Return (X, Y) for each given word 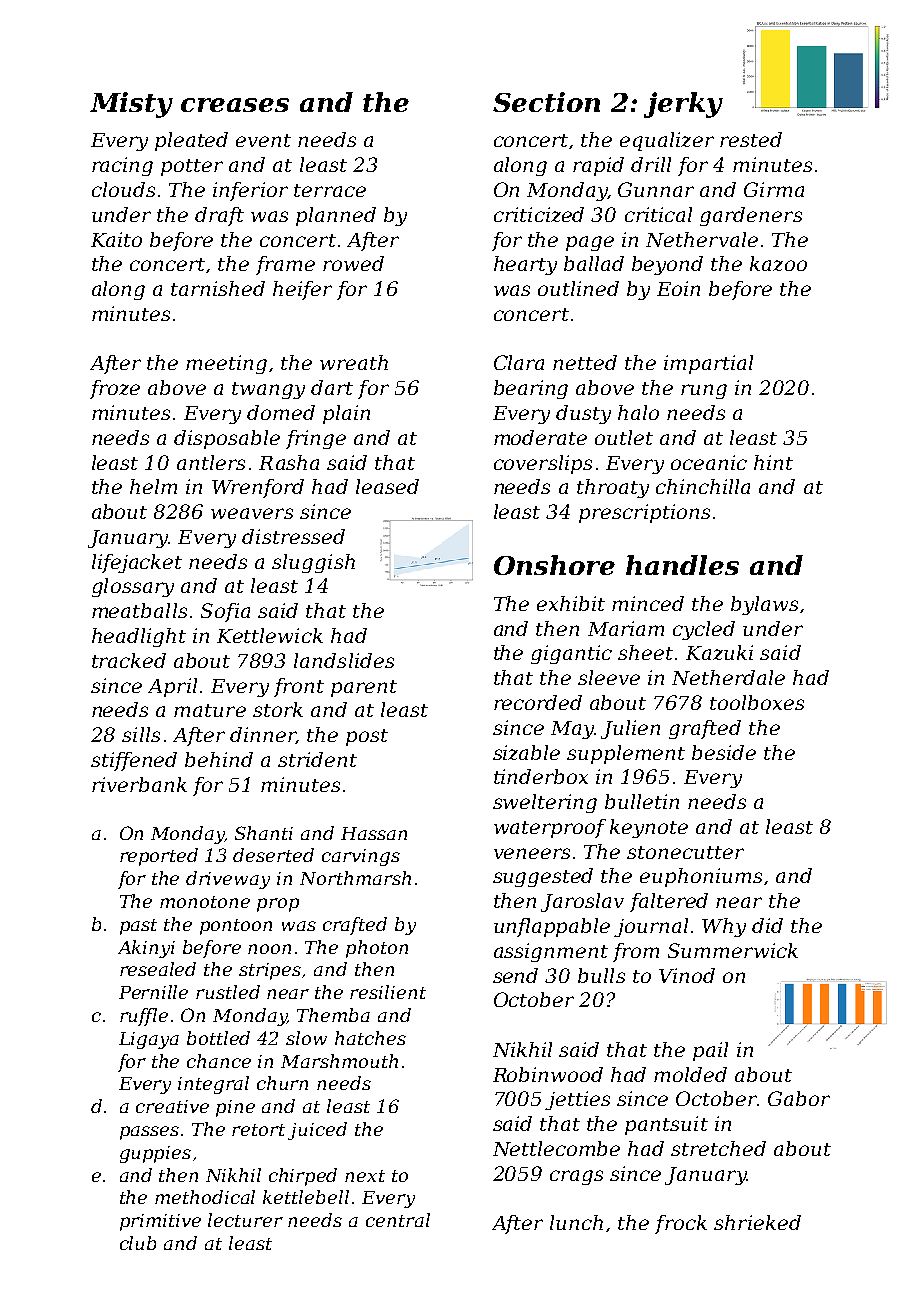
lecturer (245, 1220)
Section (546, 102)
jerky (683, 105)
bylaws (764, 605)
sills (141, 734)
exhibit (571, 603)
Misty (131, 105)
